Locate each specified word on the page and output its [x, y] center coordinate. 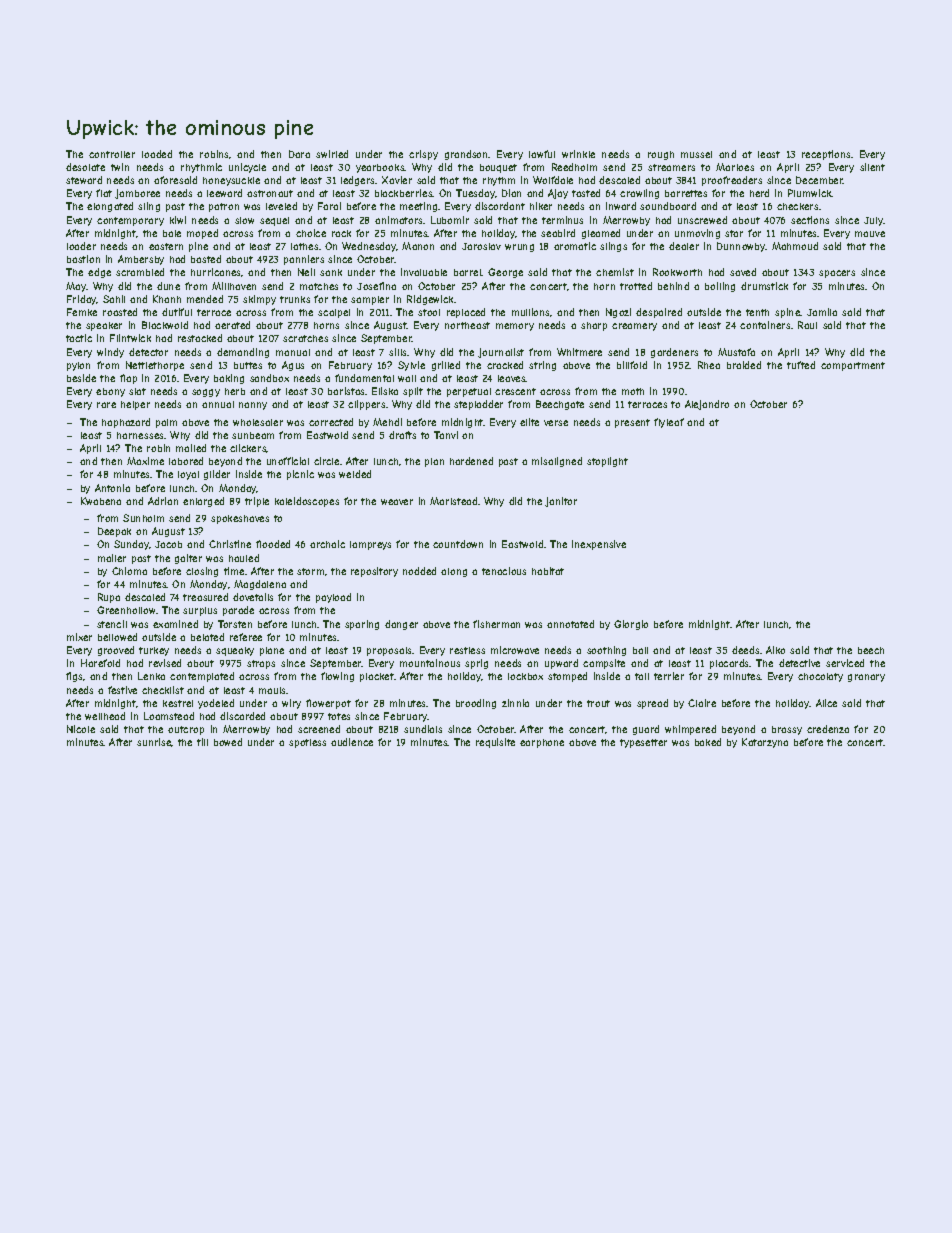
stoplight [607, 462]
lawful [542, 154]
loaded [157, 154]
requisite [495, 743]
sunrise [154, 742]
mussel [696, 154]
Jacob [168, 544]
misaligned [557, 462]
